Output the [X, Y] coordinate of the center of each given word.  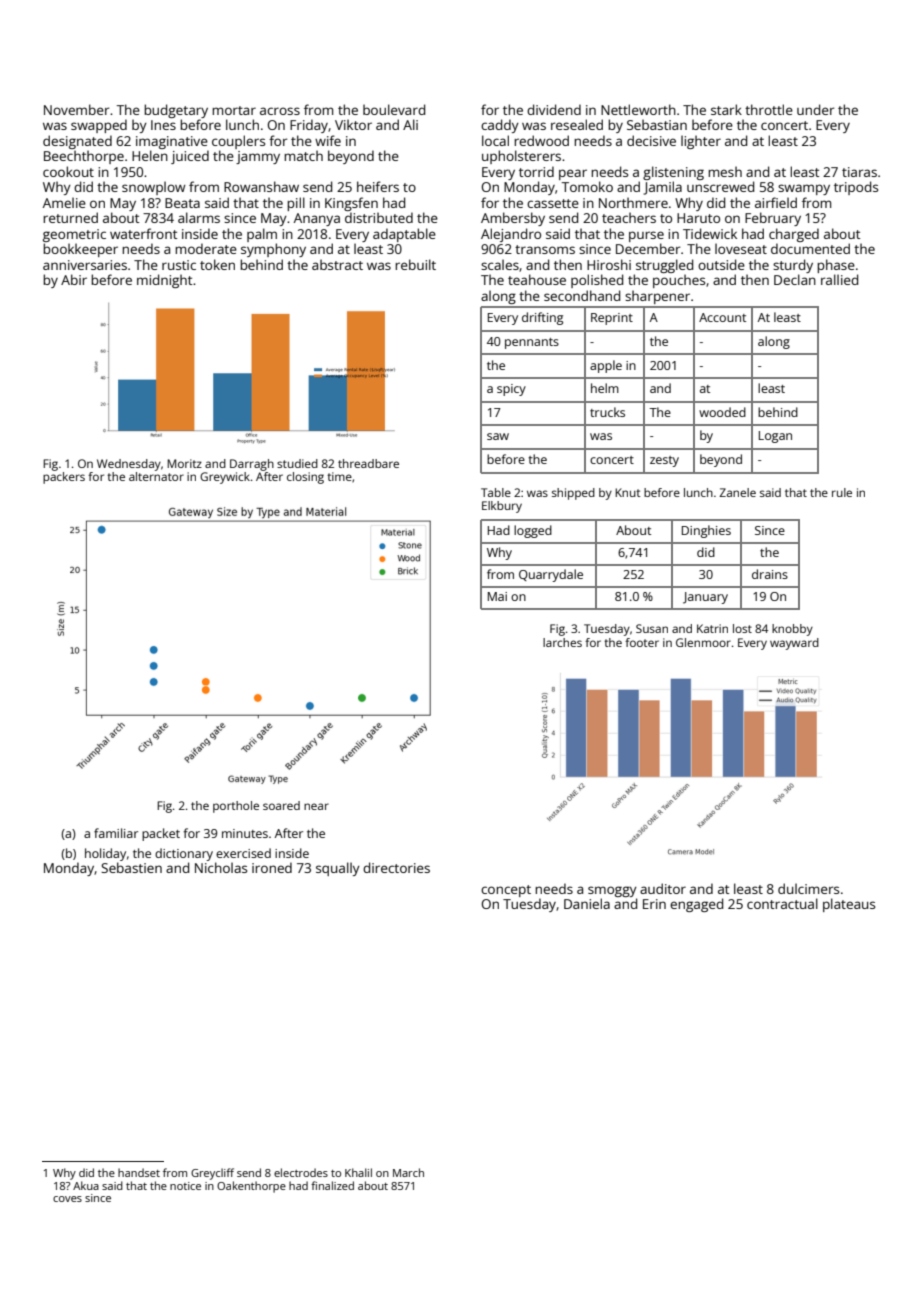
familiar [116, 833]
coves [67, 1199]
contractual [782, 903]
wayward [794, 644]
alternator [156, 476]
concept [506, 891]
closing [305, 478]
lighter [701, 142]
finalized [332, 1185]
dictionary [184, 854]
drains [770, 574]
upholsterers [521, 157]
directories [396, 867]
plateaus [849, 905]
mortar [234, 110]
